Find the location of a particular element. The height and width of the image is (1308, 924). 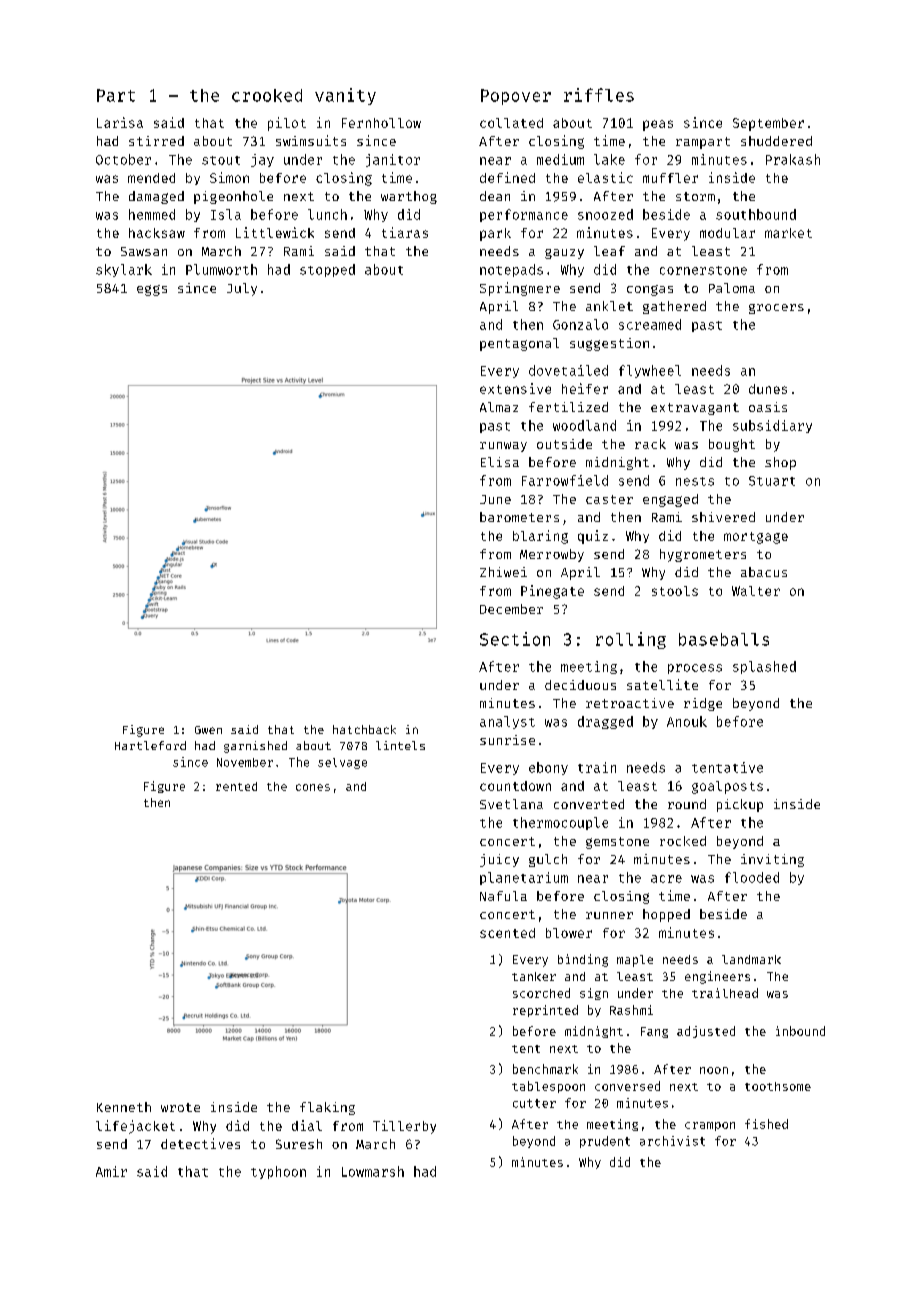

flaking is located at coordinates (327, 1108).
